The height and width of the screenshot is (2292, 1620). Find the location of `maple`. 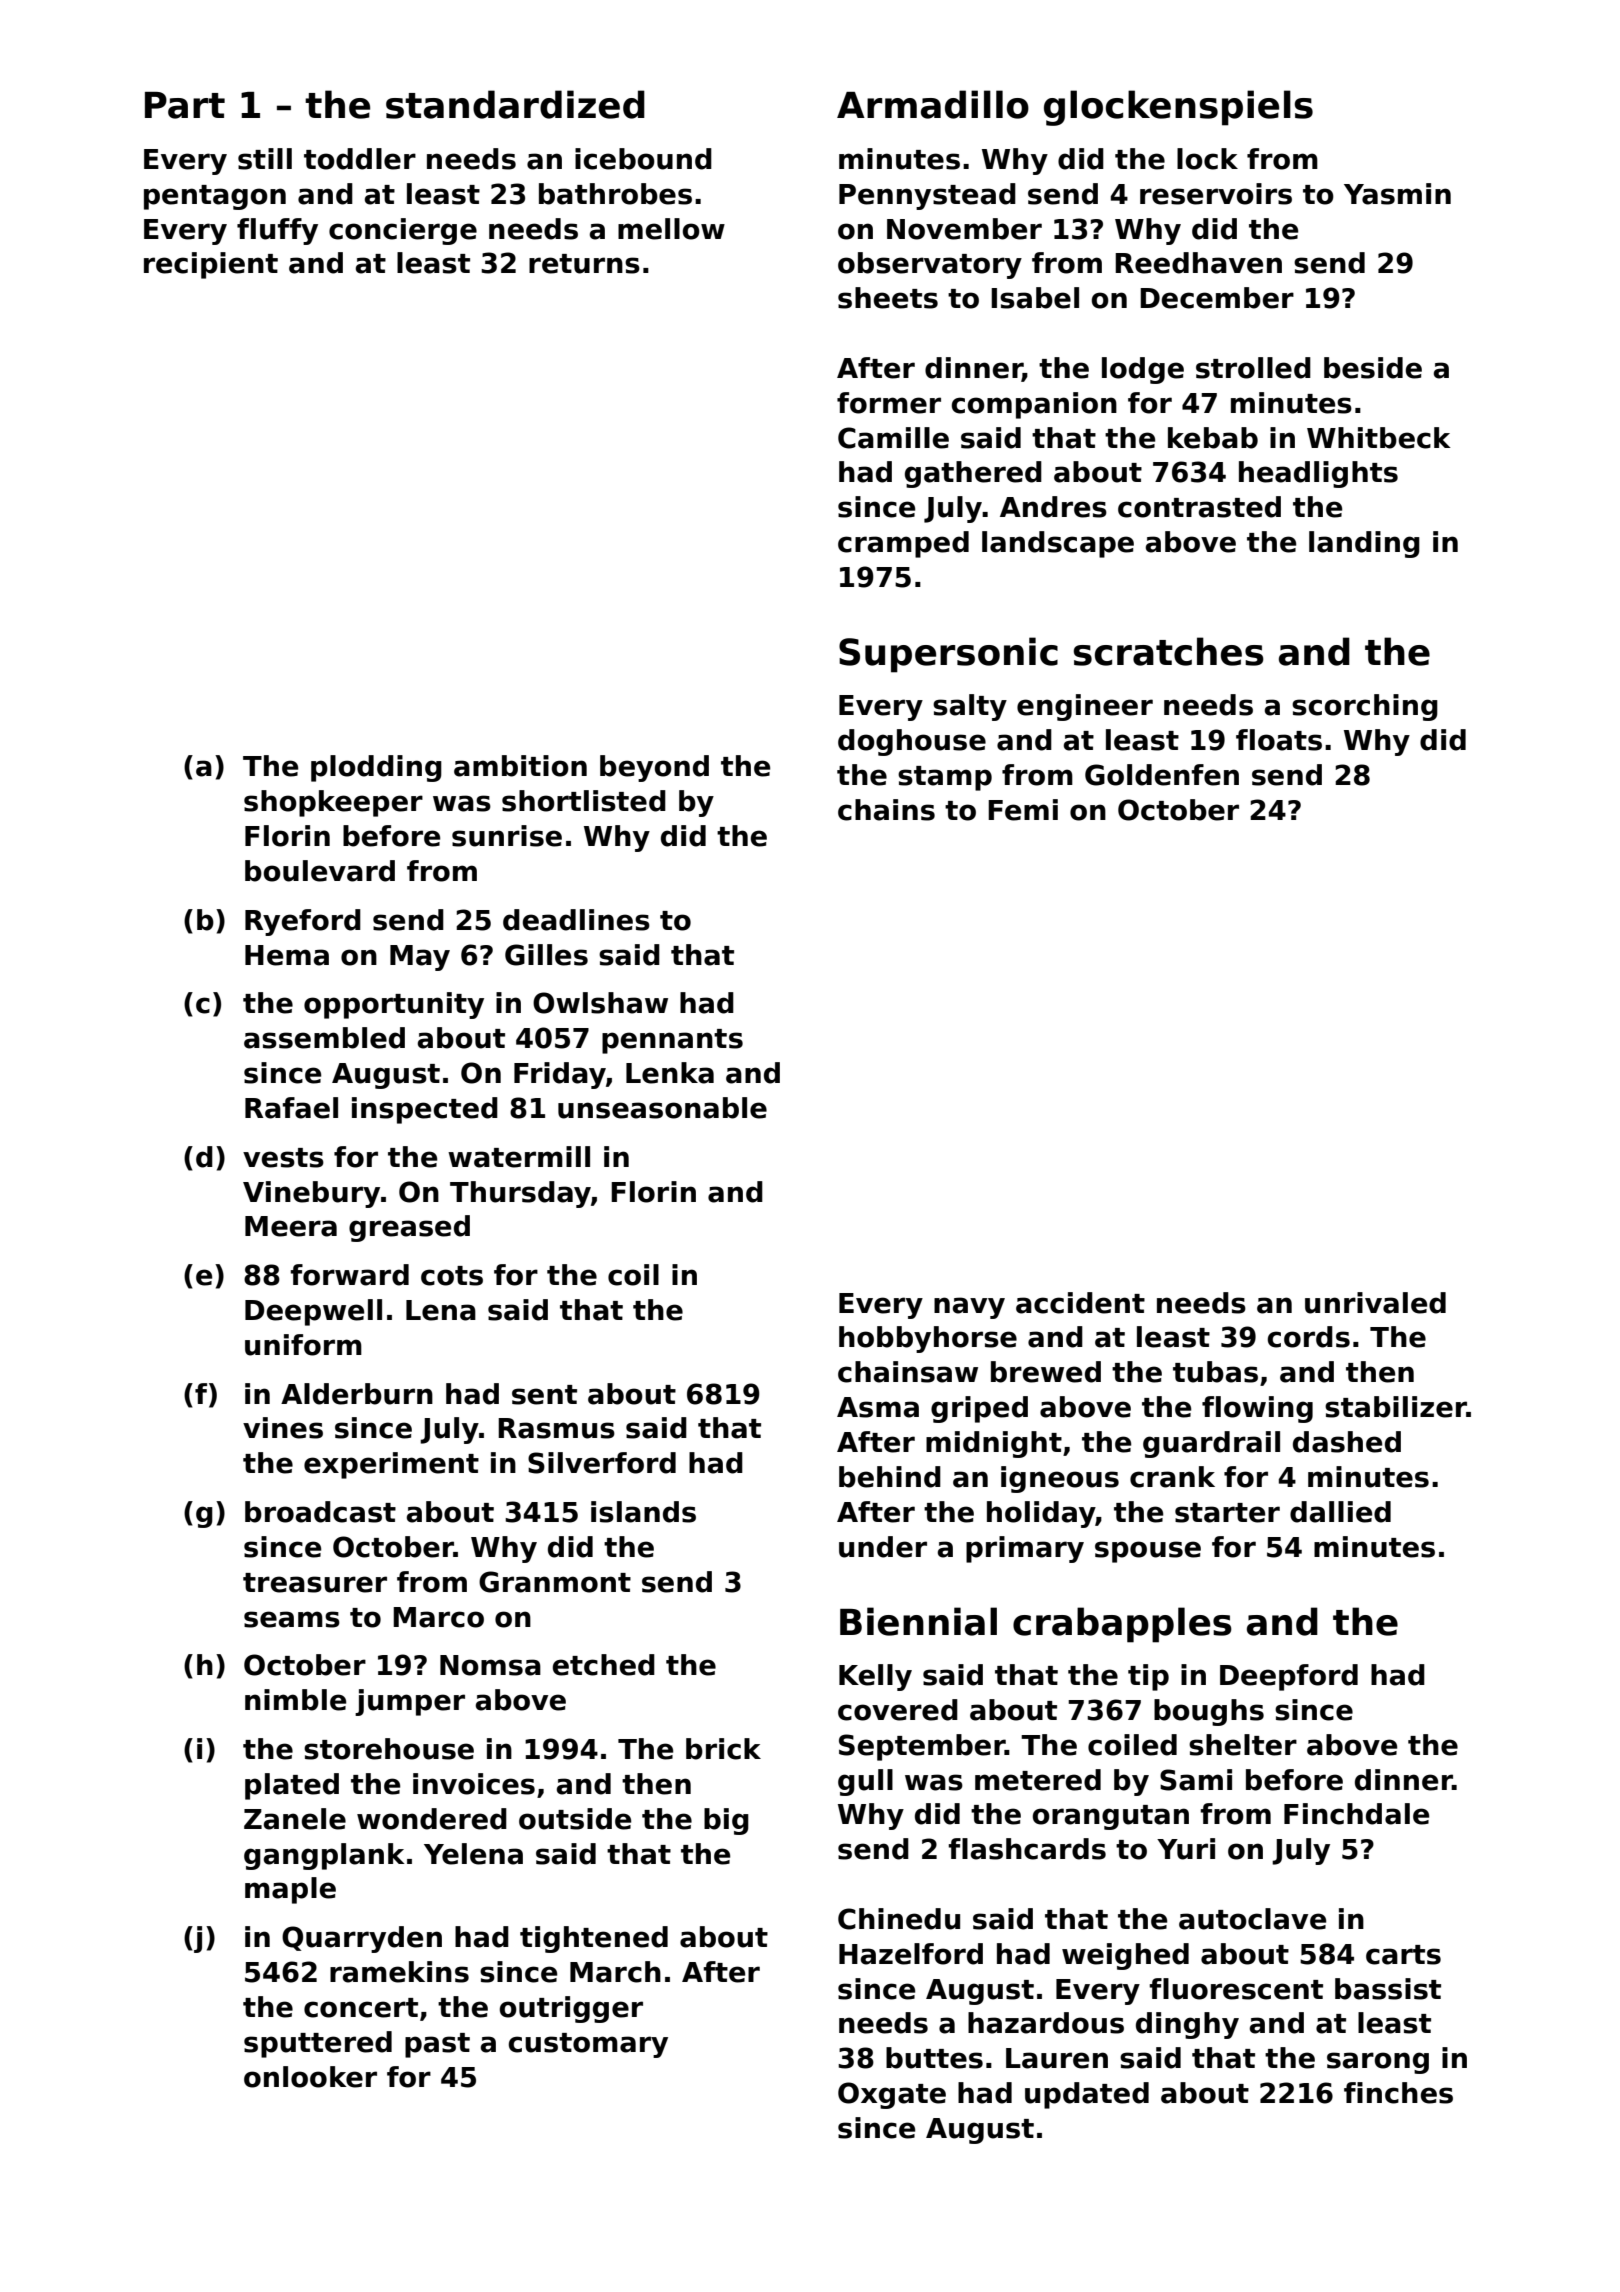

maple is located at coordinates (290, 1890).
